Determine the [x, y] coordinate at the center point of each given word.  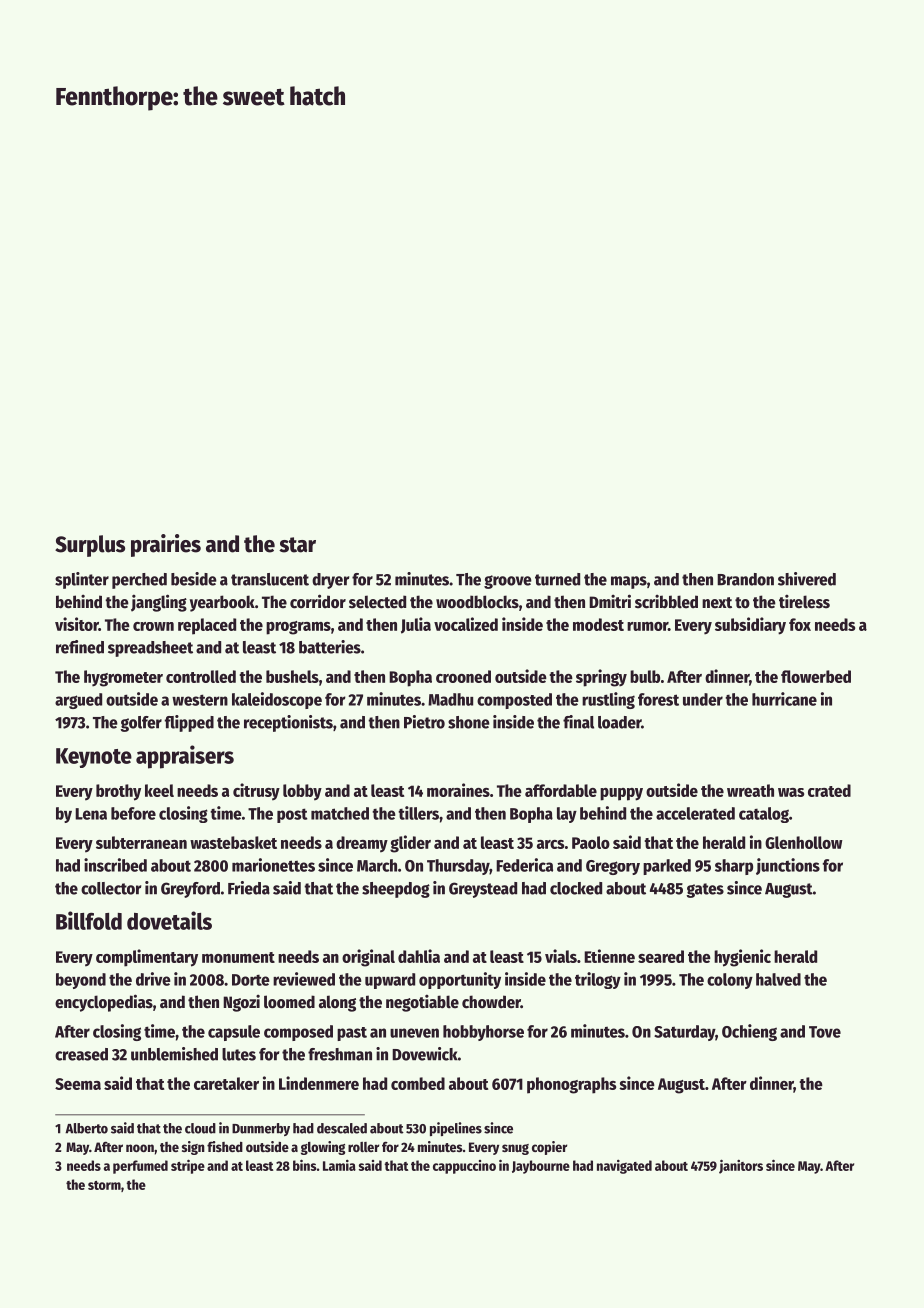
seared [661, 956]
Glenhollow [804, 842]
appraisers [185, 757]
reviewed [304, 979]
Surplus [90, 546]
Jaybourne [541, 1167]
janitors [741, 1166]
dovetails [169, 920]
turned [557, 579]
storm [104, 1185]
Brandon [745, 579]
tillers [418, 813]
